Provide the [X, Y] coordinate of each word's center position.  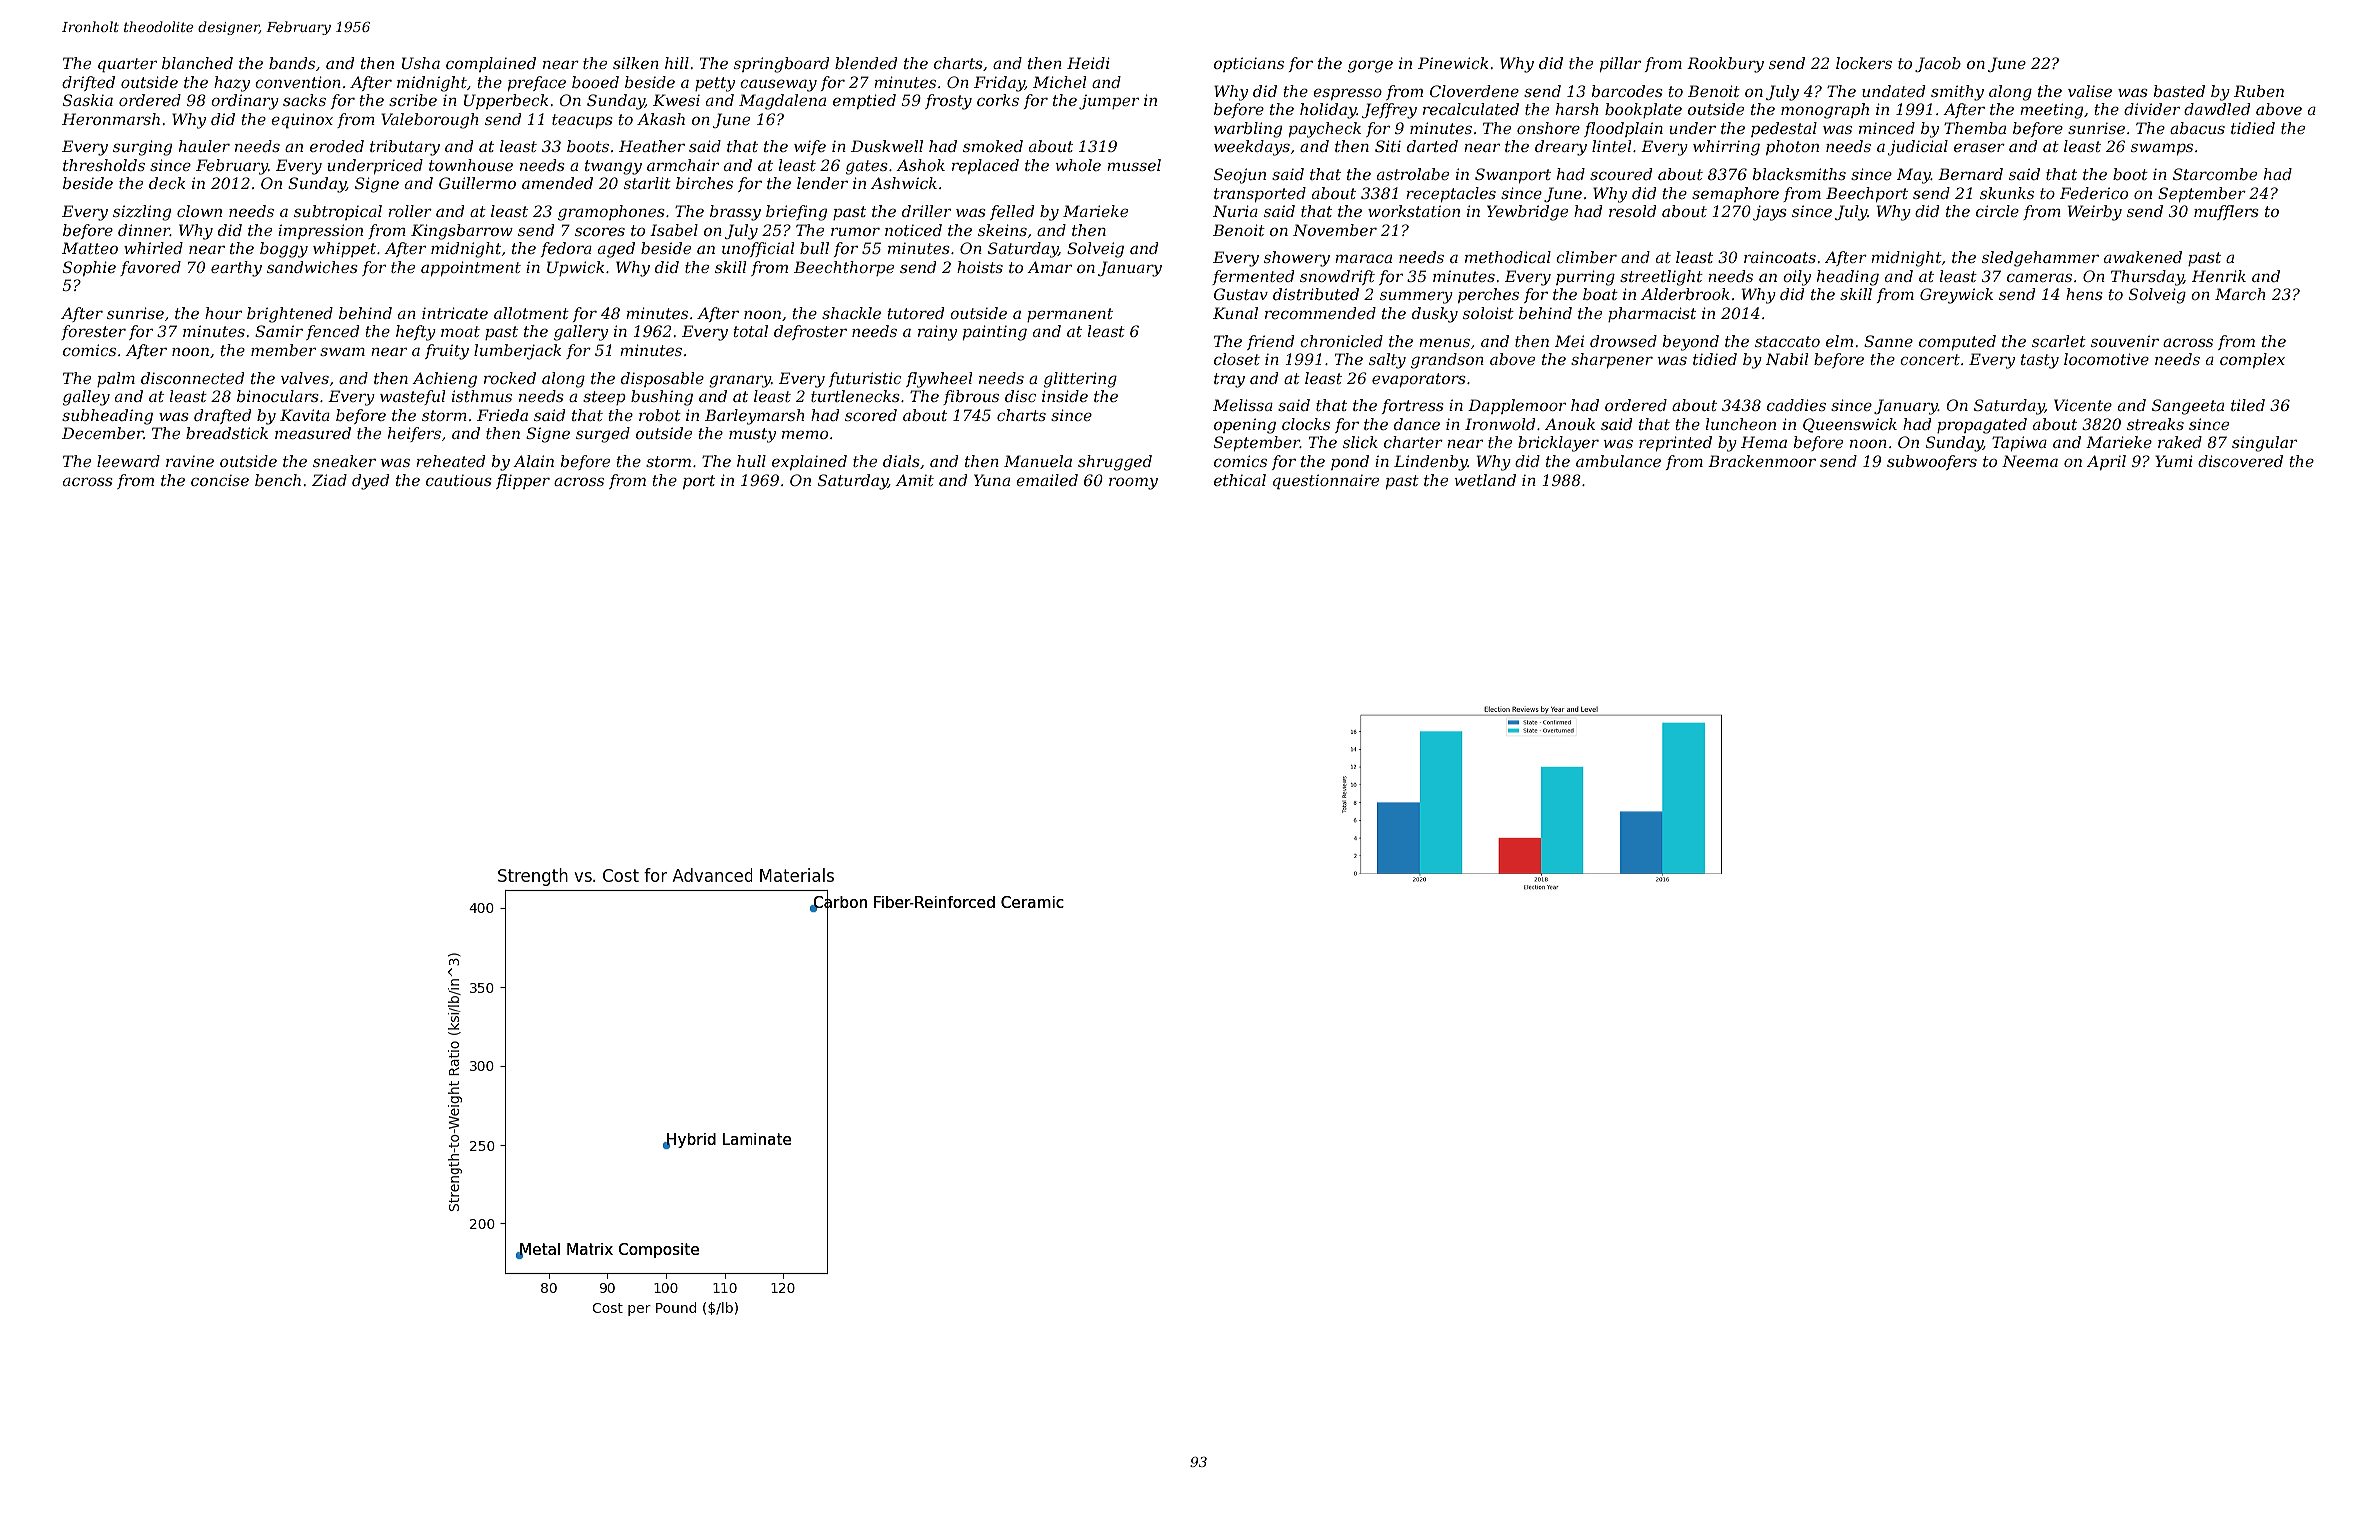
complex [2252, 360]
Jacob [1938, 64]
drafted [222, 416]
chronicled [1341, 341]
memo [805, 435]
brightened [290, 315]
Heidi [1088, 63]
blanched [197, 63]
